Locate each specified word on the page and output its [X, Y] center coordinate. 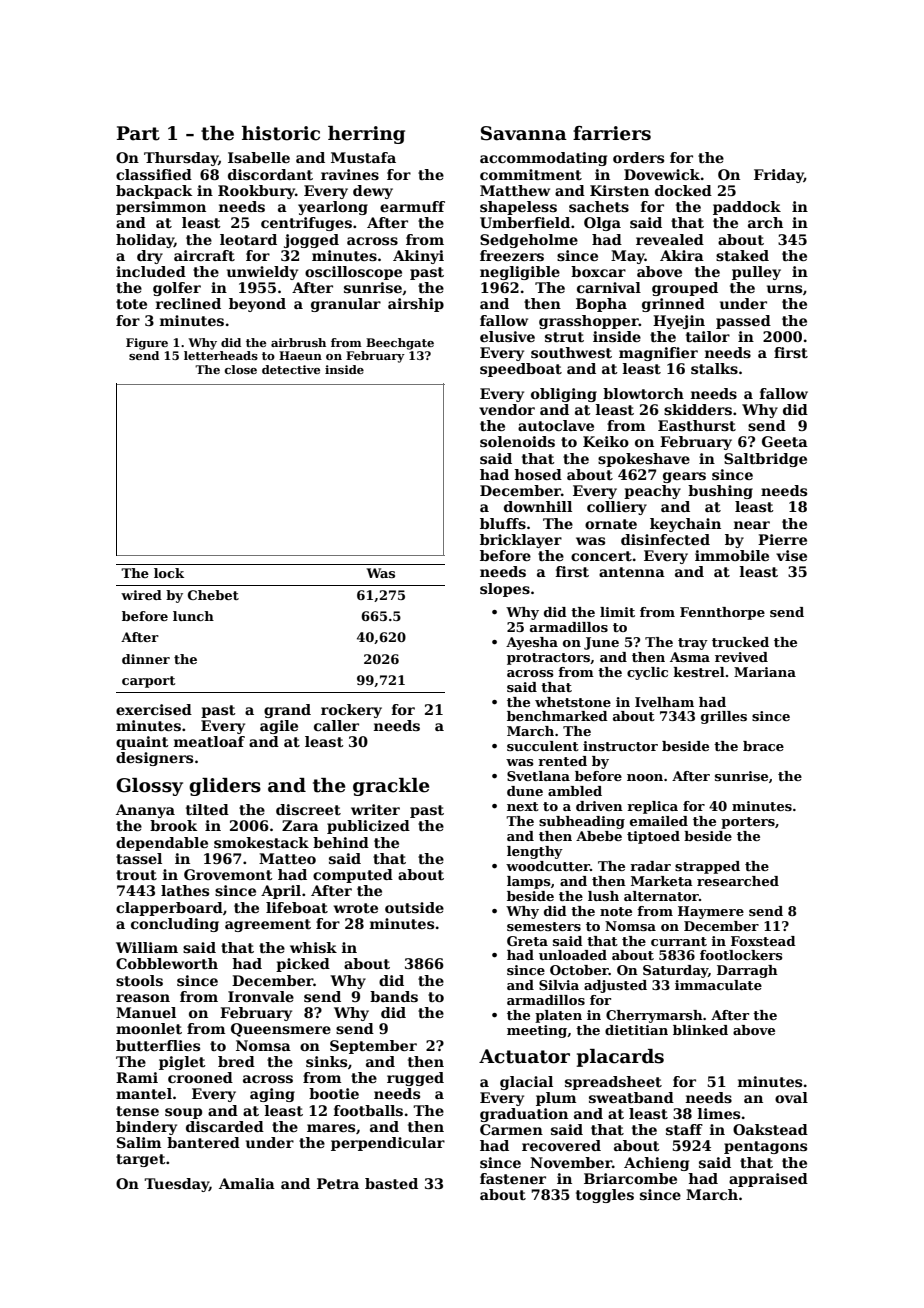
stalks [714, 368]
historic [281, 133]
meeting [537, 1031]
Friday [779, 176]
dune [525, 791]
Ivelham [664, 702]
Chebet [213, 595]
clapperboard [169, 909]
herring [366, 135]
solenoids [517, 441]
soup [183, 1113]
